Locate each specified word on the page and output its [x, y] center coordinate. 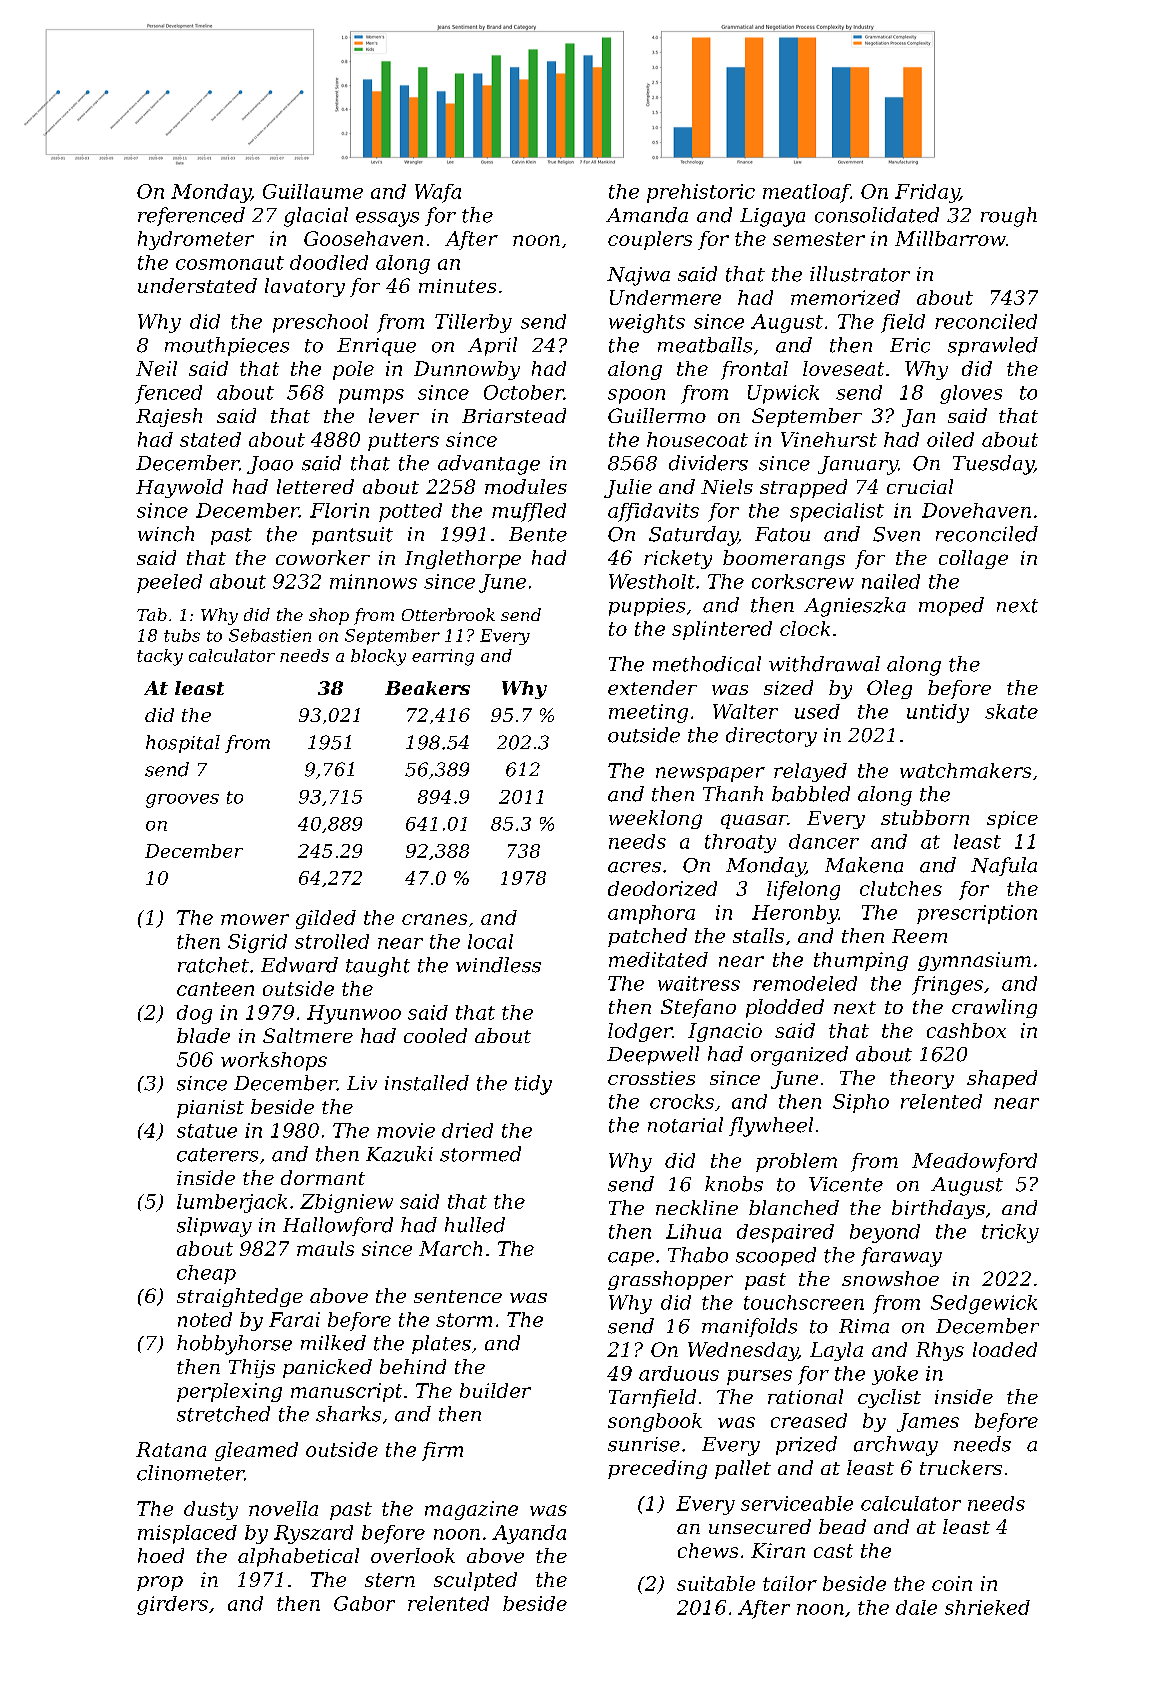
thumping [861, 961]
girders [172, 1605]
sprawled [993, 346]
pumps [371, 396]
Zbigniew [346, 1203]
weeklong [655, 819]
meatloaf [807, 193]
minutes [457, 286]
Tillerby [473, 323]
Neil [156, 368]
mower [255, 919]
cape [631, 1259]
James [928, 1422]
